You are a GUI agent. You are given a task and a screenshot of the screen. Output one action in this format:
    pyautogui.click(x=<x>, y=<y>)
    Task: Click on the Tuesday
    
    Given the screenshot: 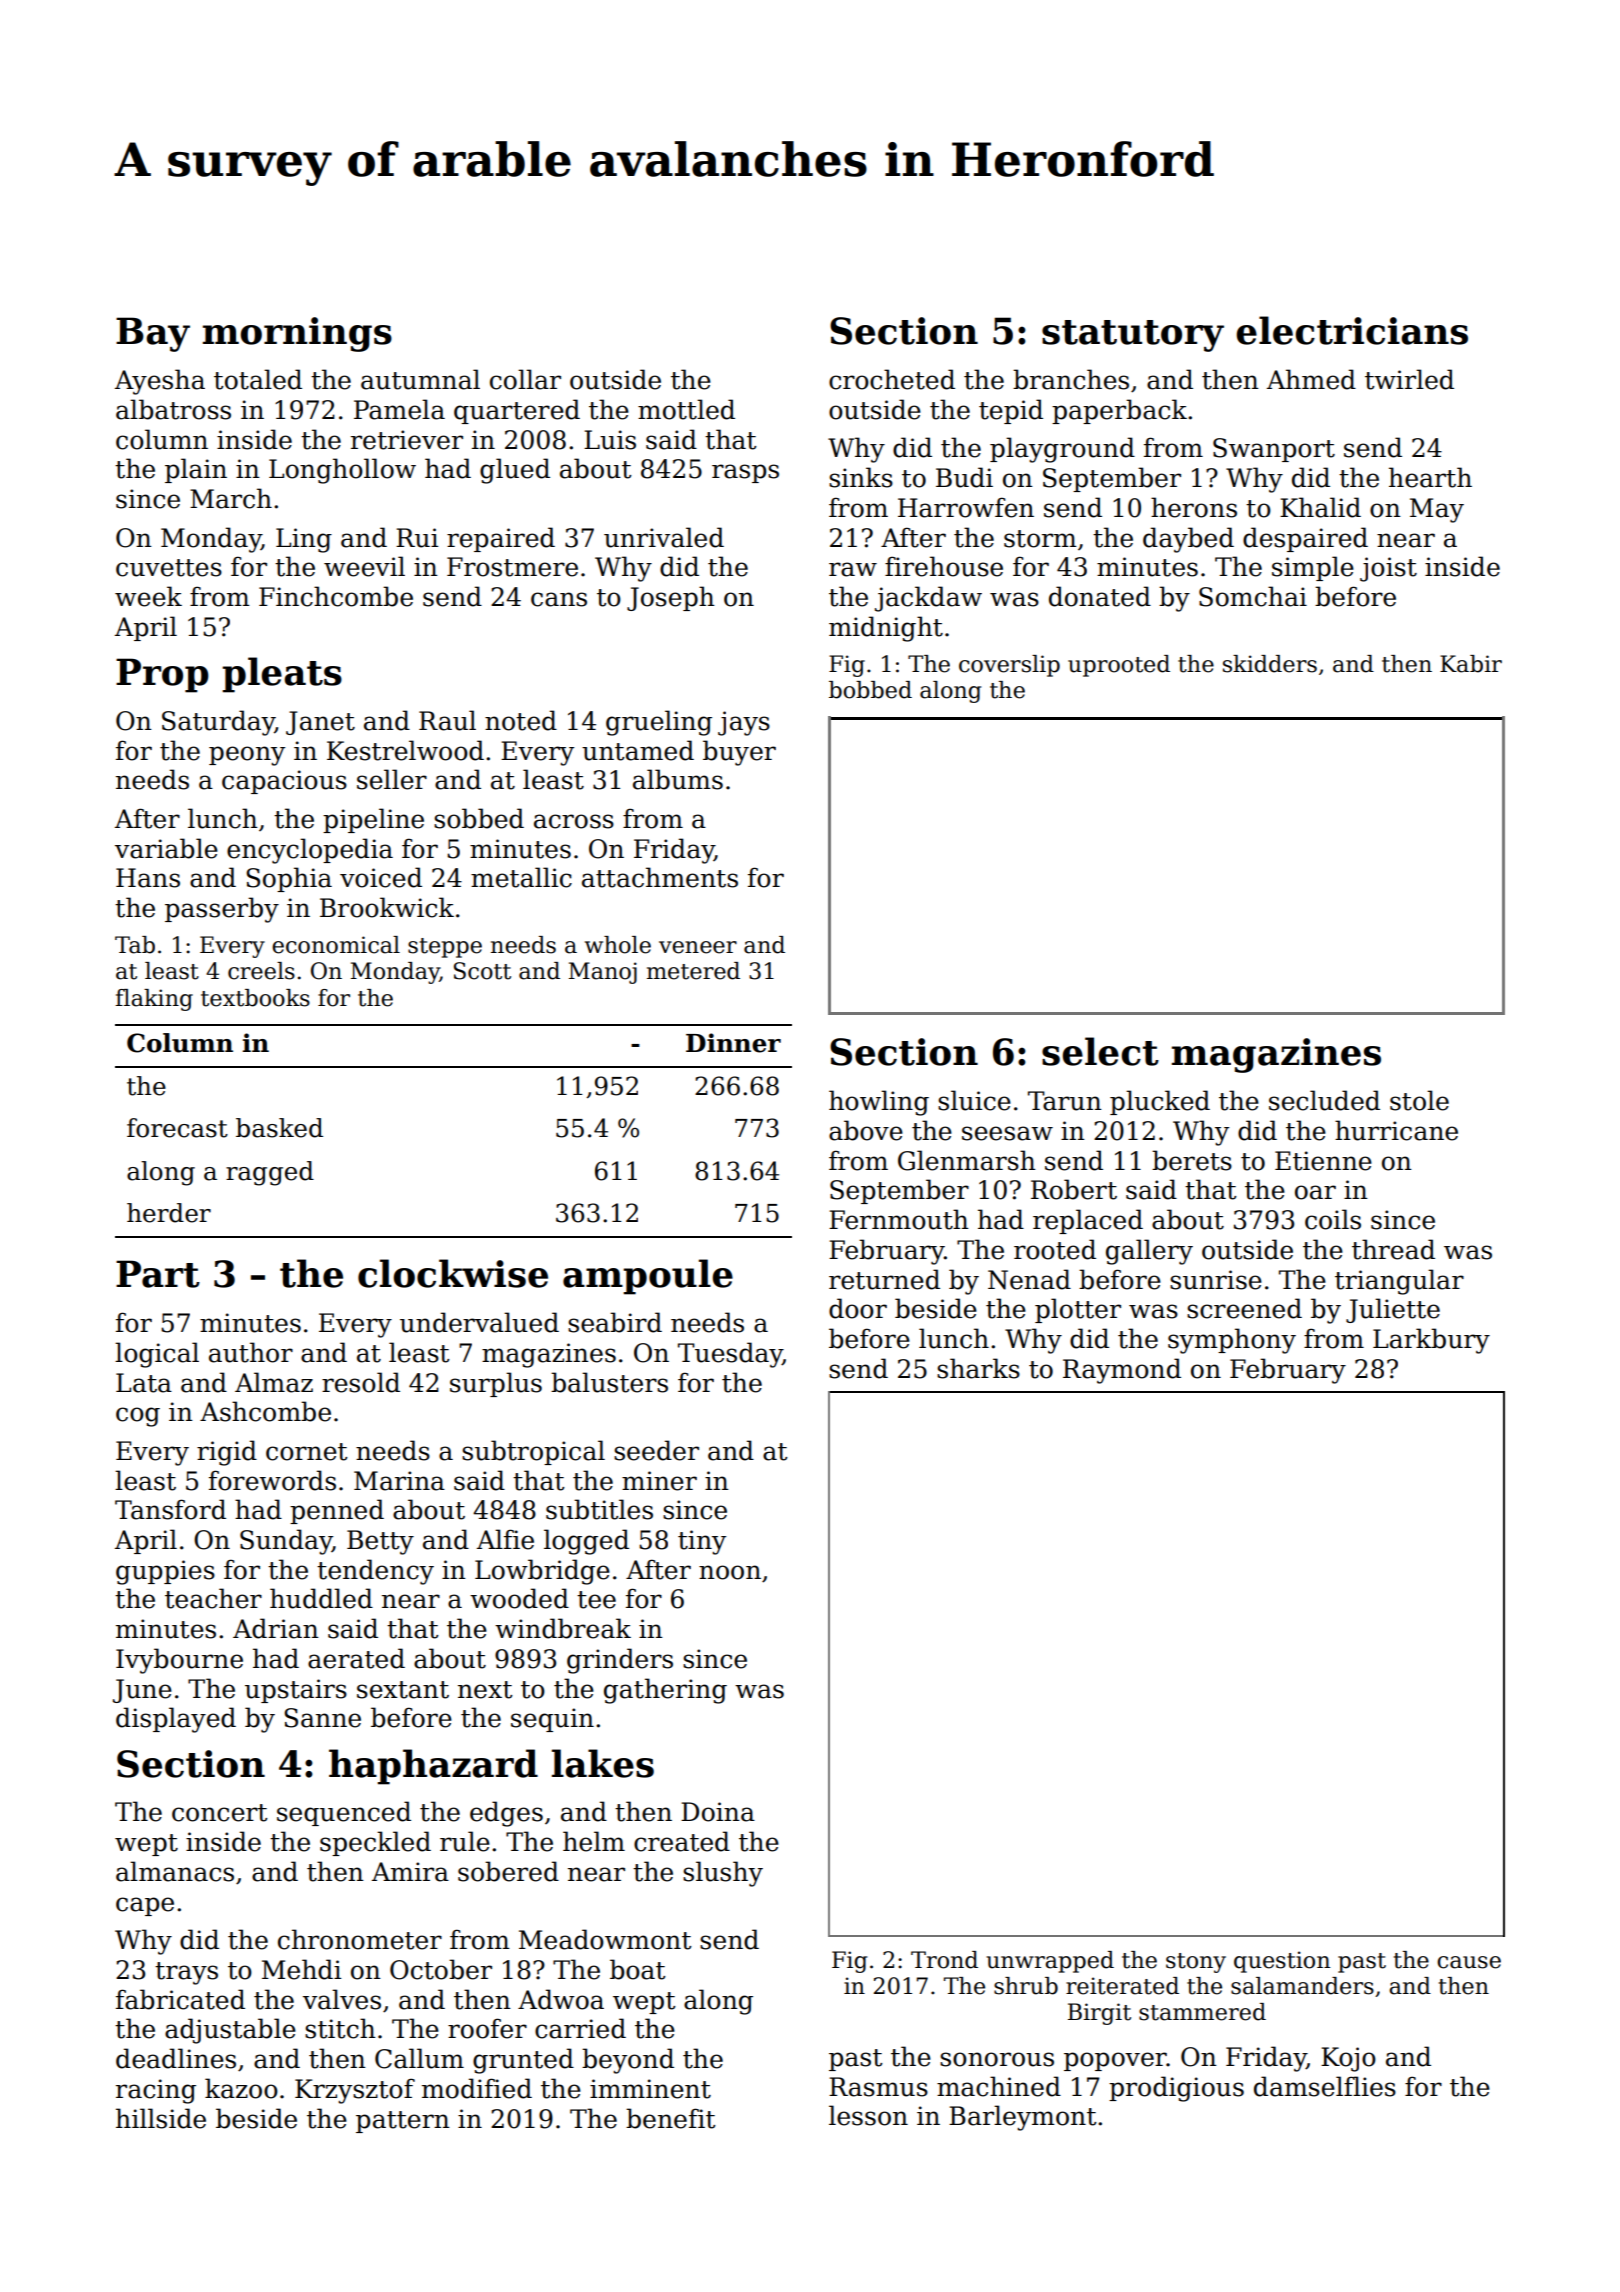 What is the action you would take?
    pyautogui.click(x=730, y=1355)
